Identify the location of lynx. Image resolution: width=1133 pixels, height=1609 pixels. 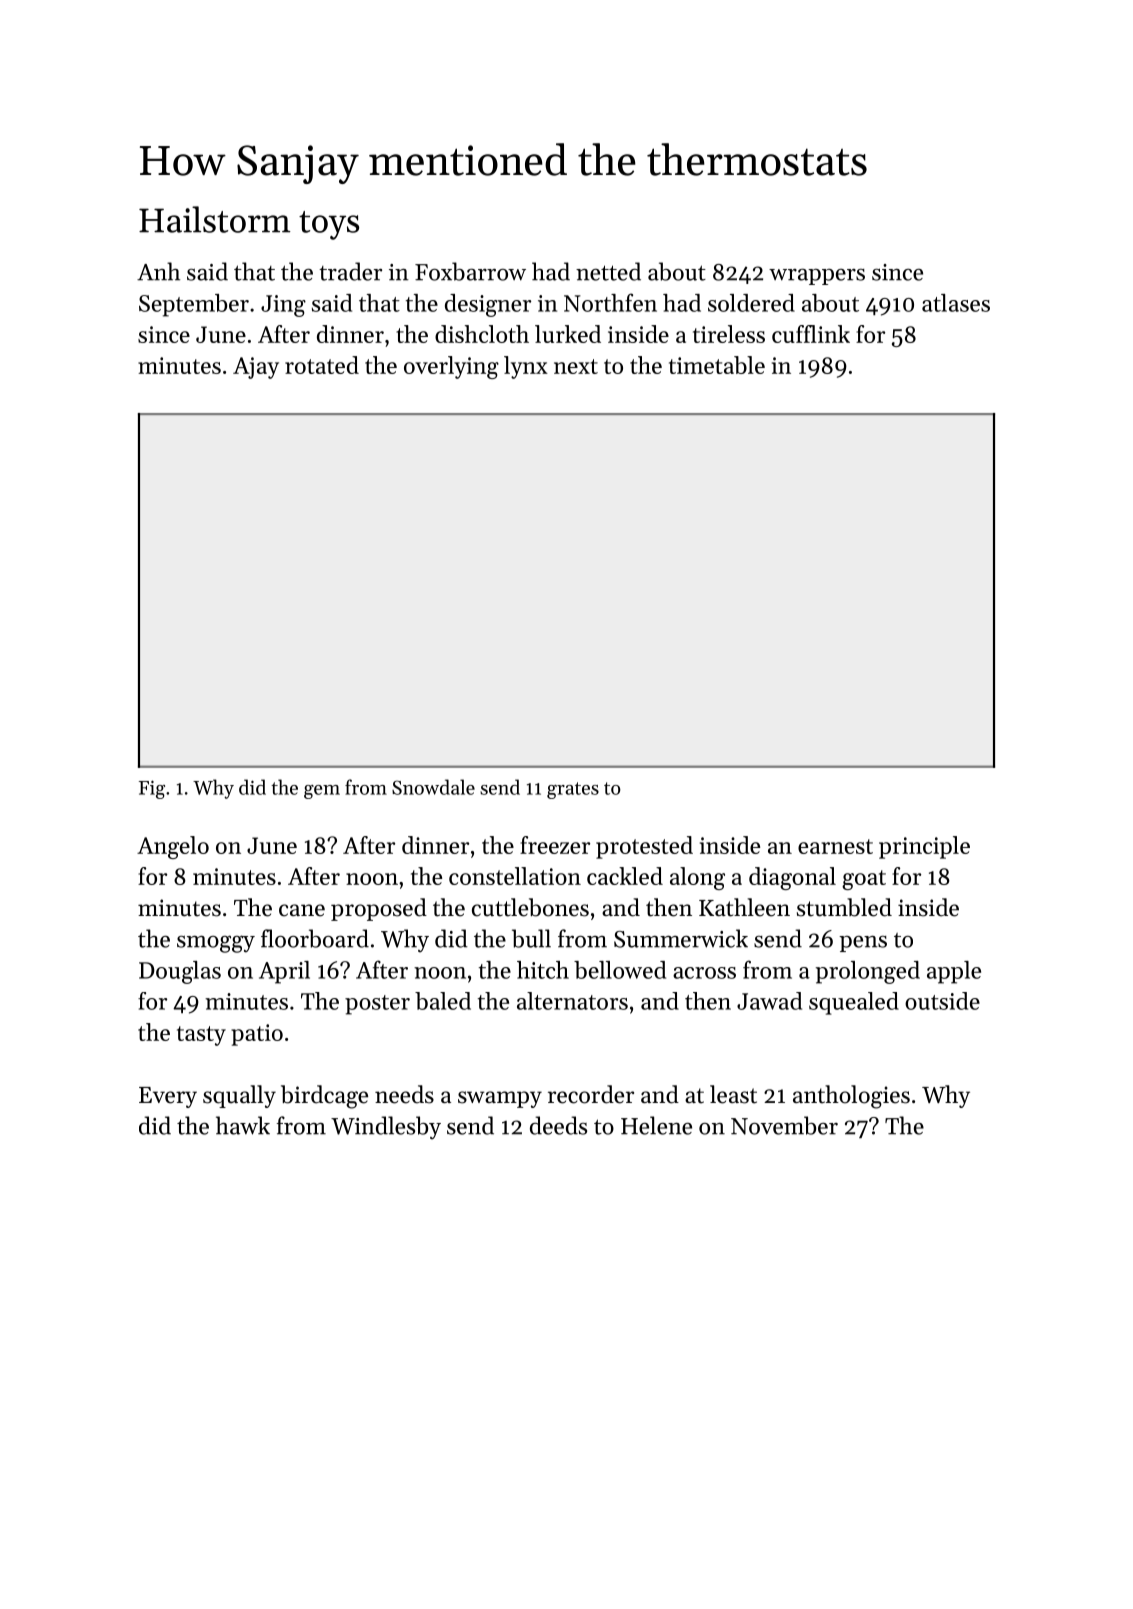
(526, 367).
